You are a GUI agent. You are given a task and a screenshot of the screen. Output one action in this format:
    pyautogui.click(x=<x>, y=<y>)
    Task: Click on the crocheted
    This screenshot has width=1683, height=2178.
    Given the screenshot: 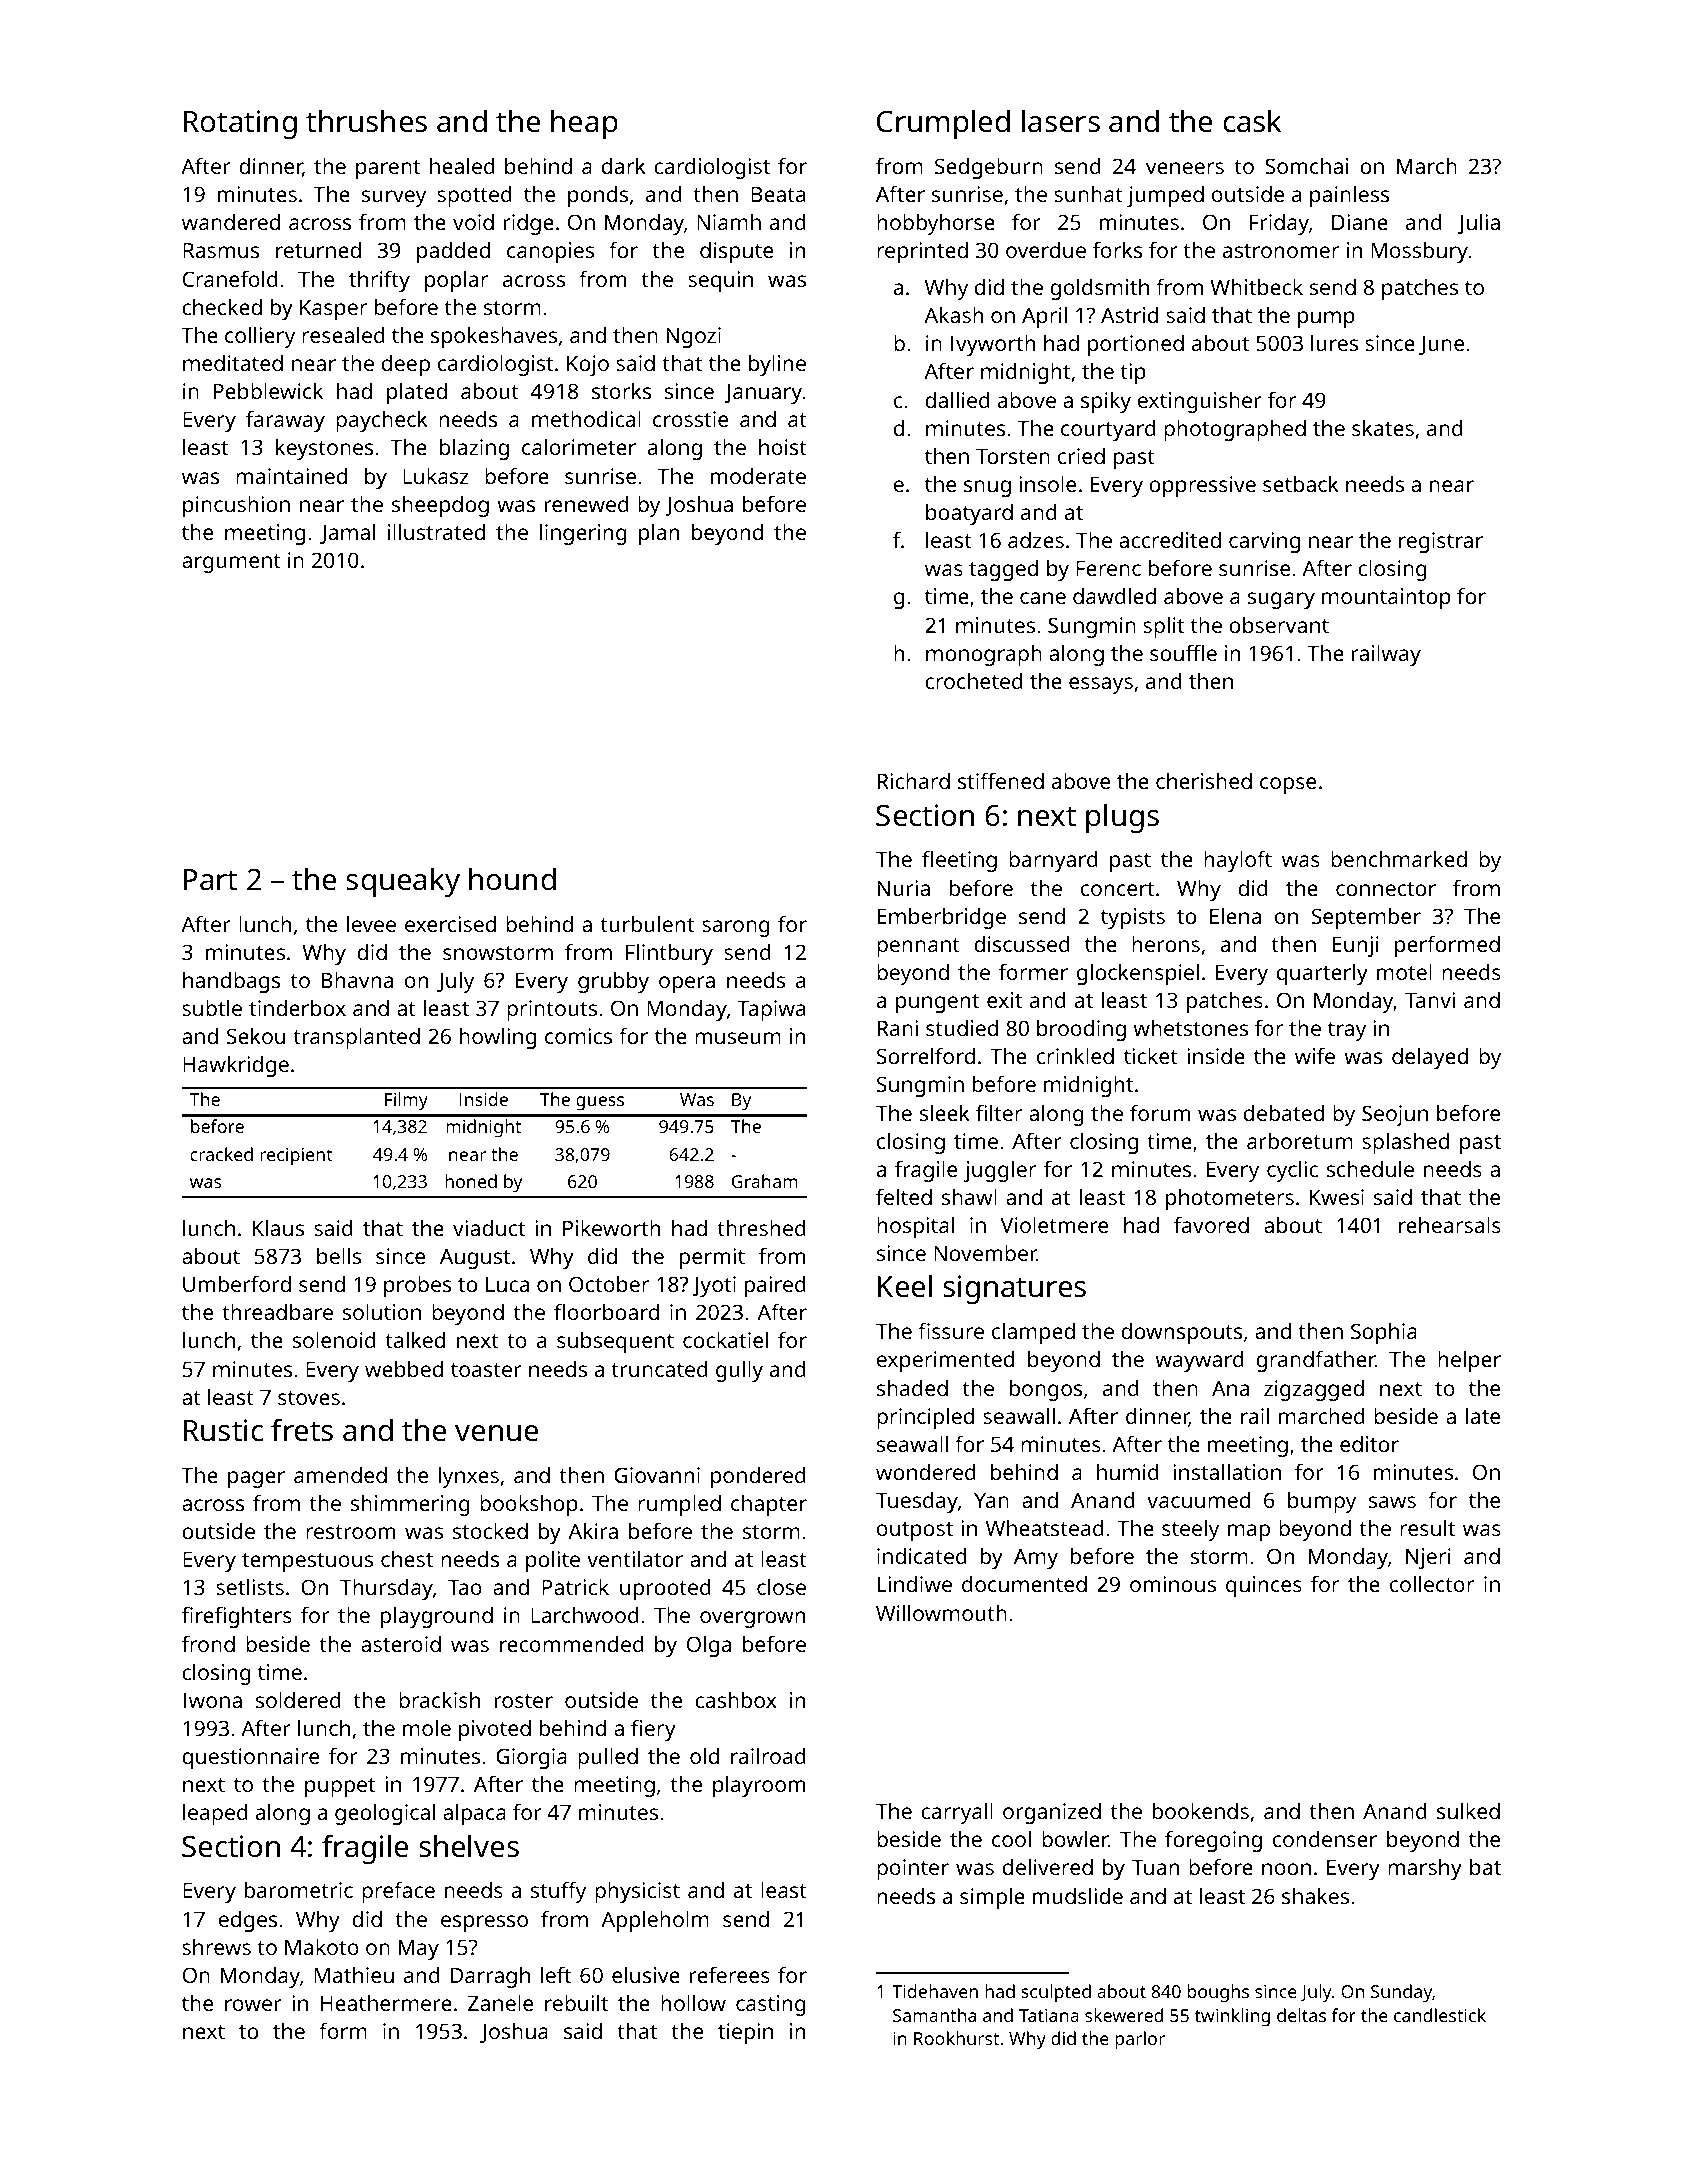 What is the action you would take?
    pyautogui.click(x=974, y=681)
